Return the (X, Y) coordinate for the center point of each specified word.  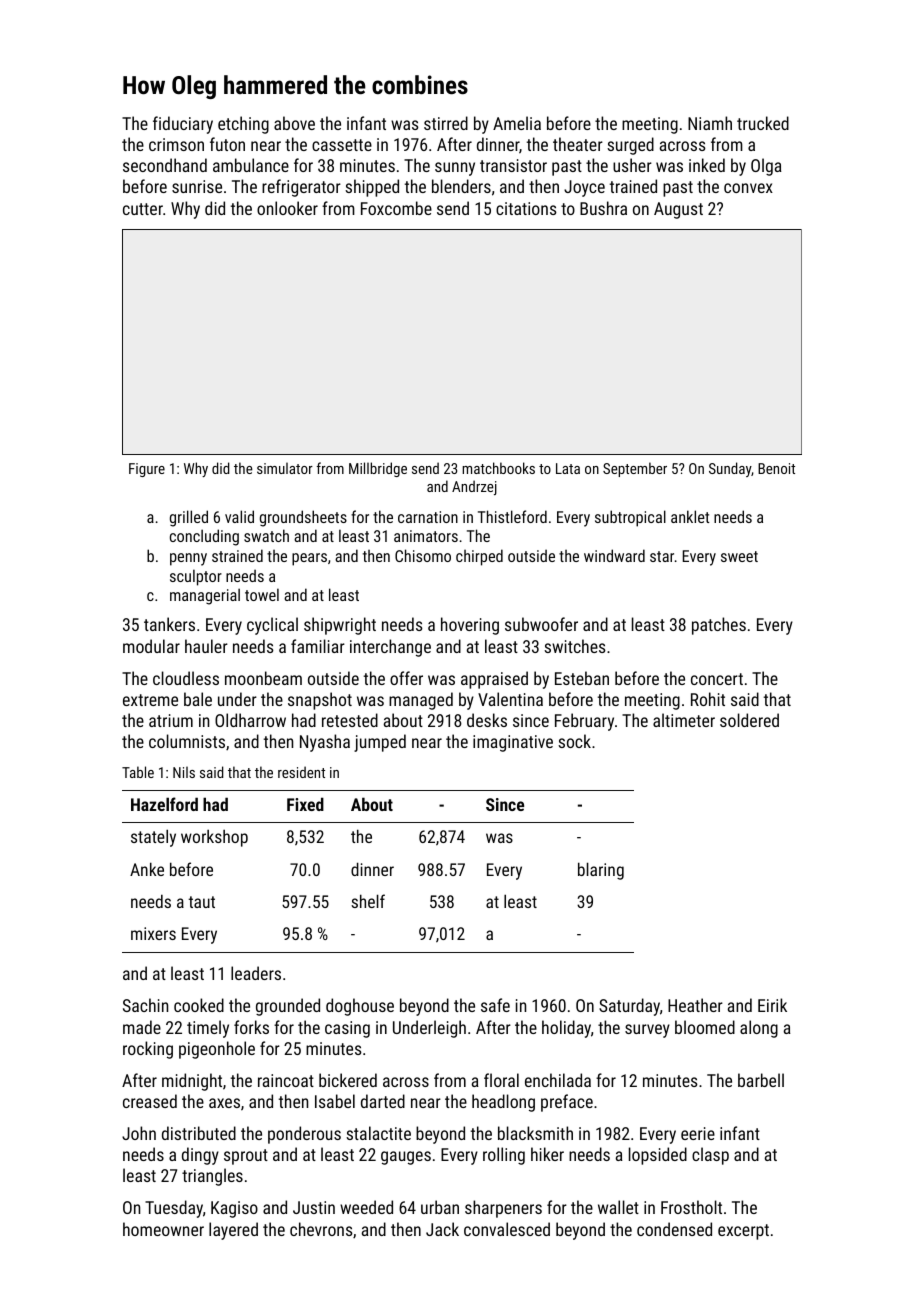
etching (243, 125)
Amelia (517, 123)
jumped (380, 743)
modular (151, 646)
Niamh (710, 123)
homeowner (163, 1229)
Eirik (772, 1005)
